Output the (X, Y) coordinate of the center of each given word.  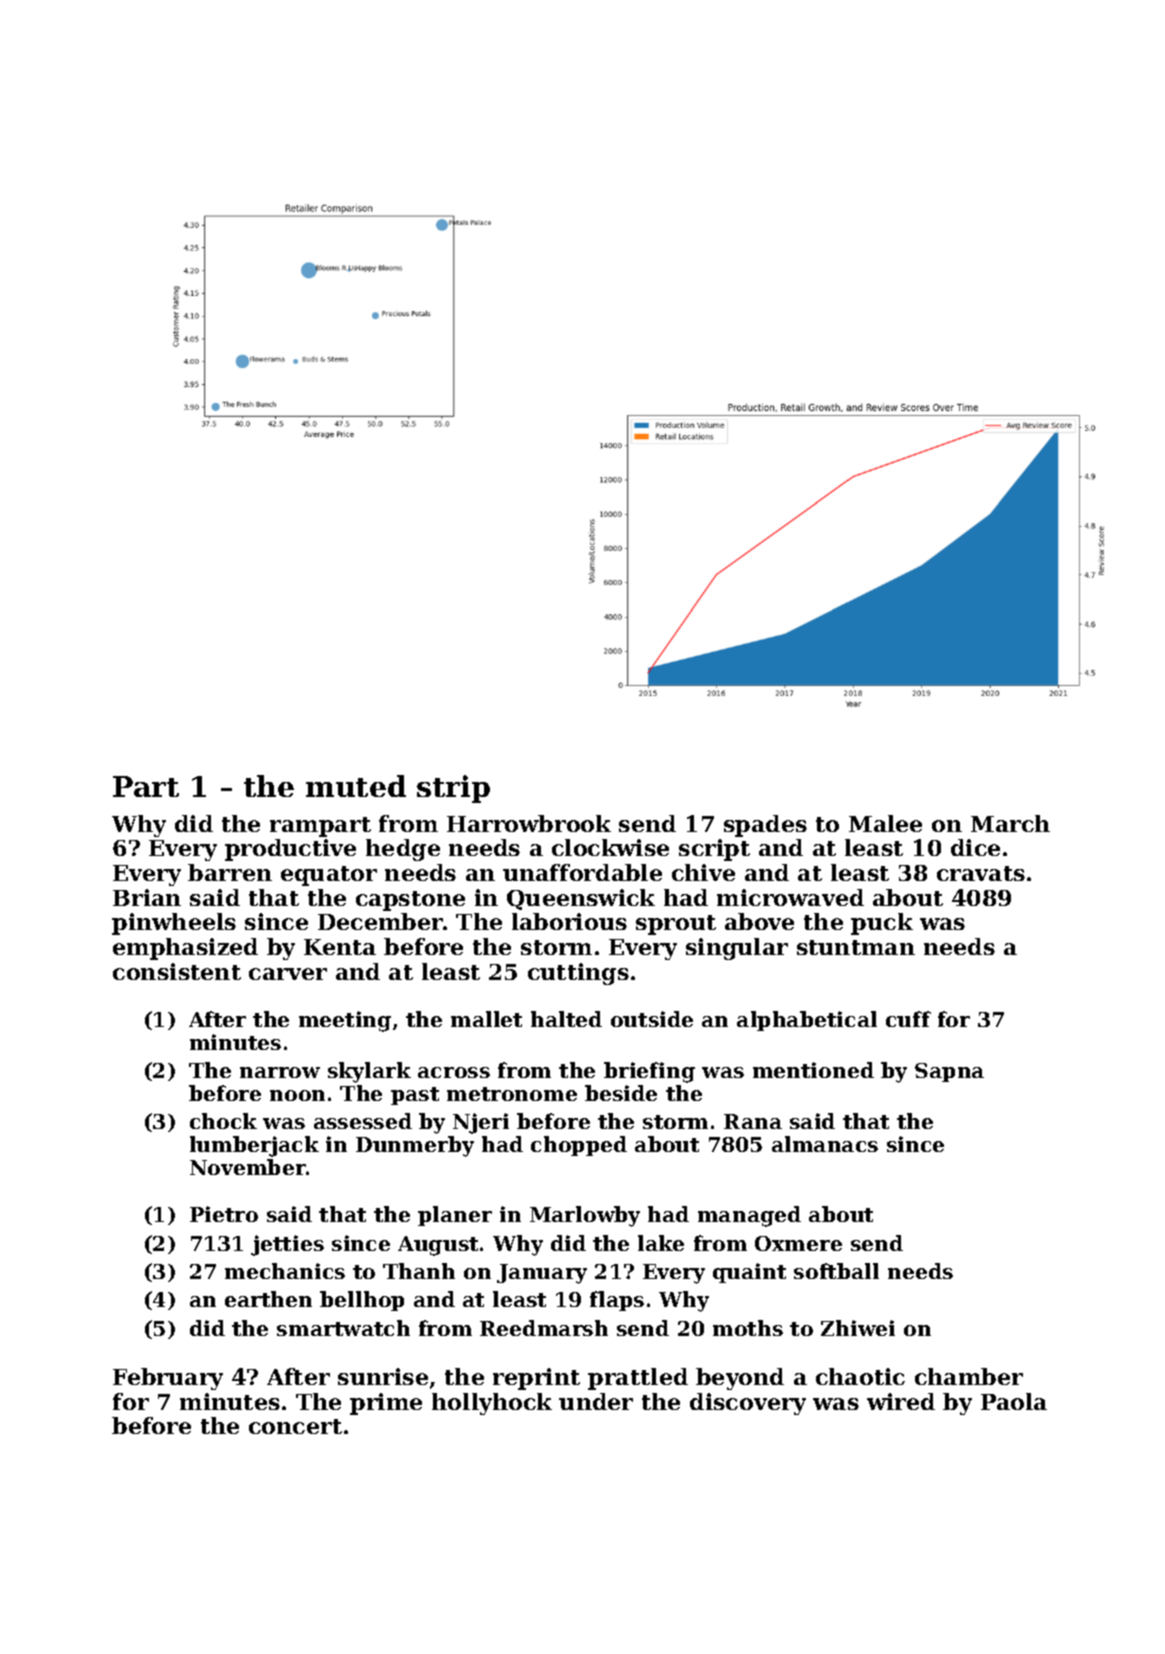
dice (975, 847)
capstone (410, 901)
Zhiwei (858, 1328)
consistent (177, 971)
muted (356, 786)
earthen (268, 1299)
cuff (908, 1019)
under (596, 1401)
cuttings (578, 974)
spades (765, 826)
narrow (280, 1072)
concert (295, 1426)
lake (661, 1243)
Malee (885, 823)
